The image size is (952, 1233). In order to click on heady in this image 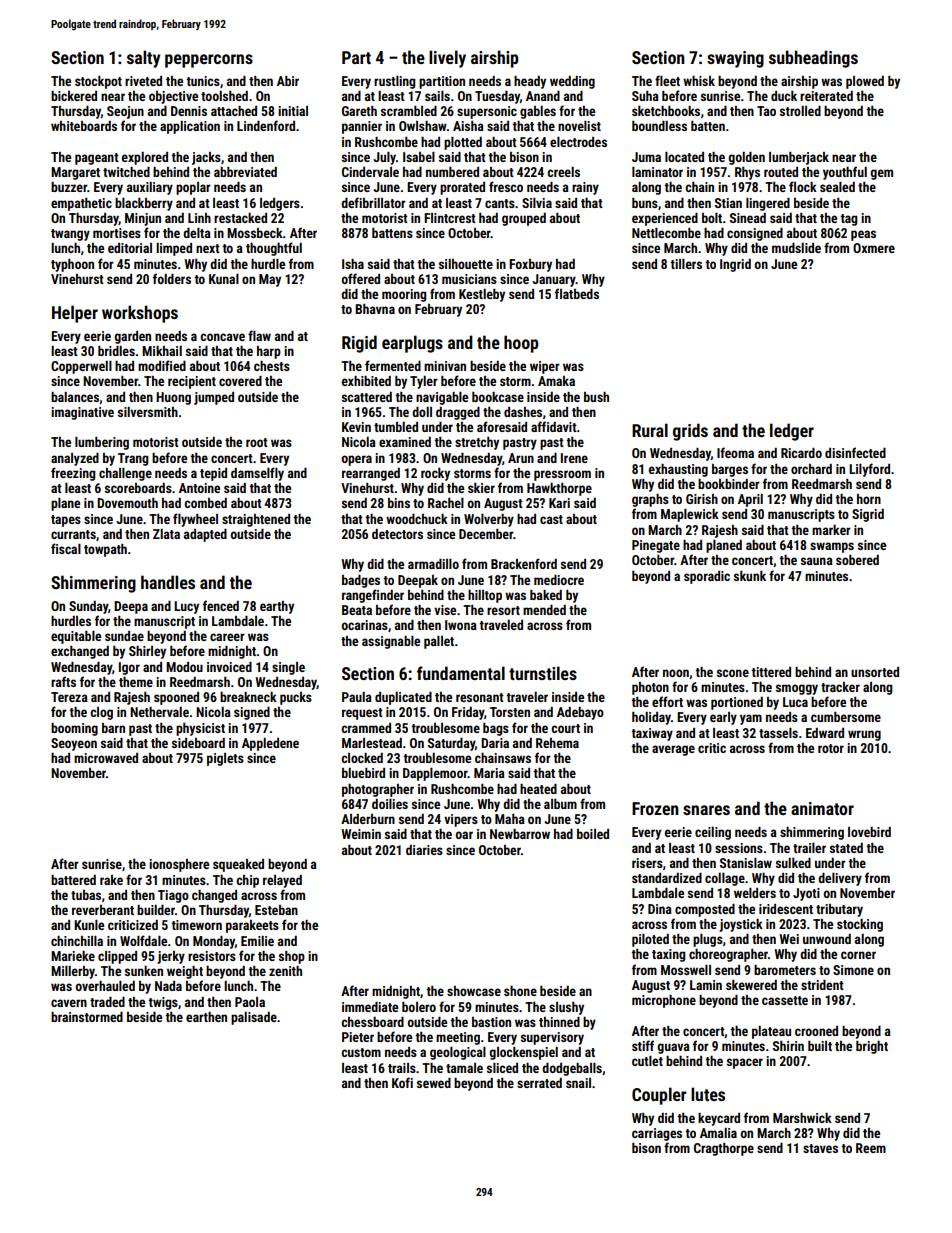, I will do `click(530, 82)`.
